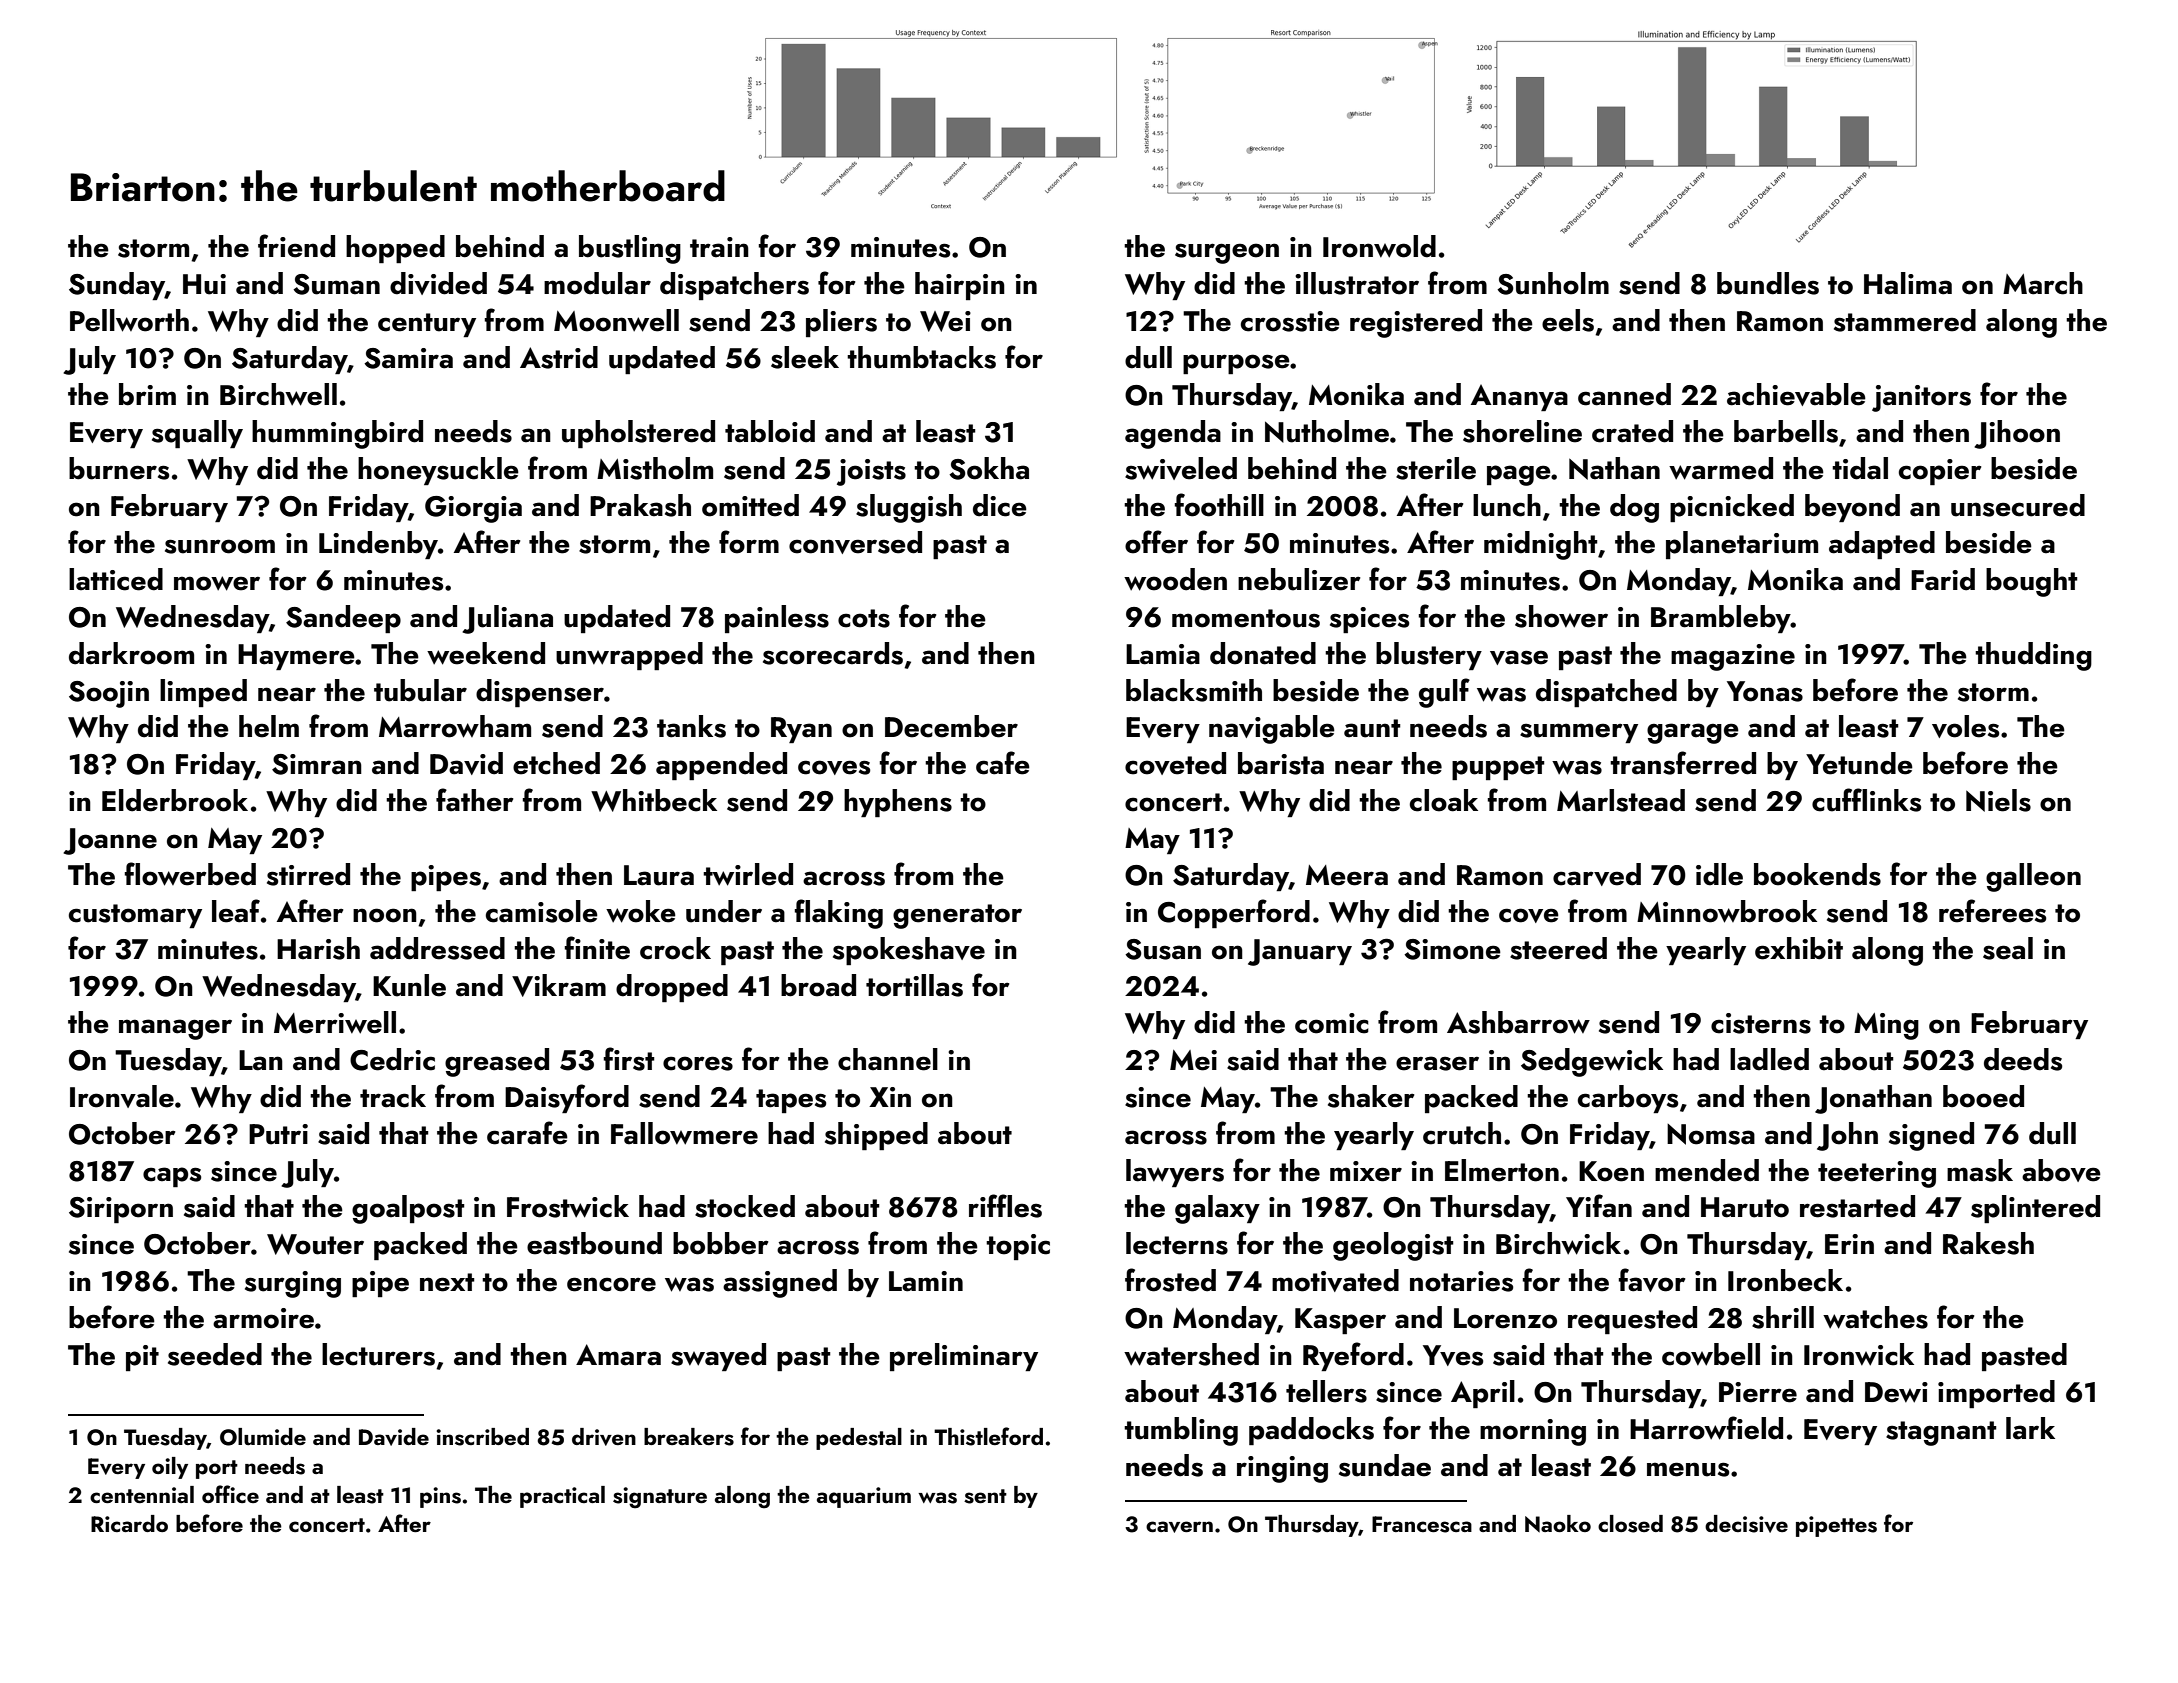  I want to click on practical, so click(562, 1497).
